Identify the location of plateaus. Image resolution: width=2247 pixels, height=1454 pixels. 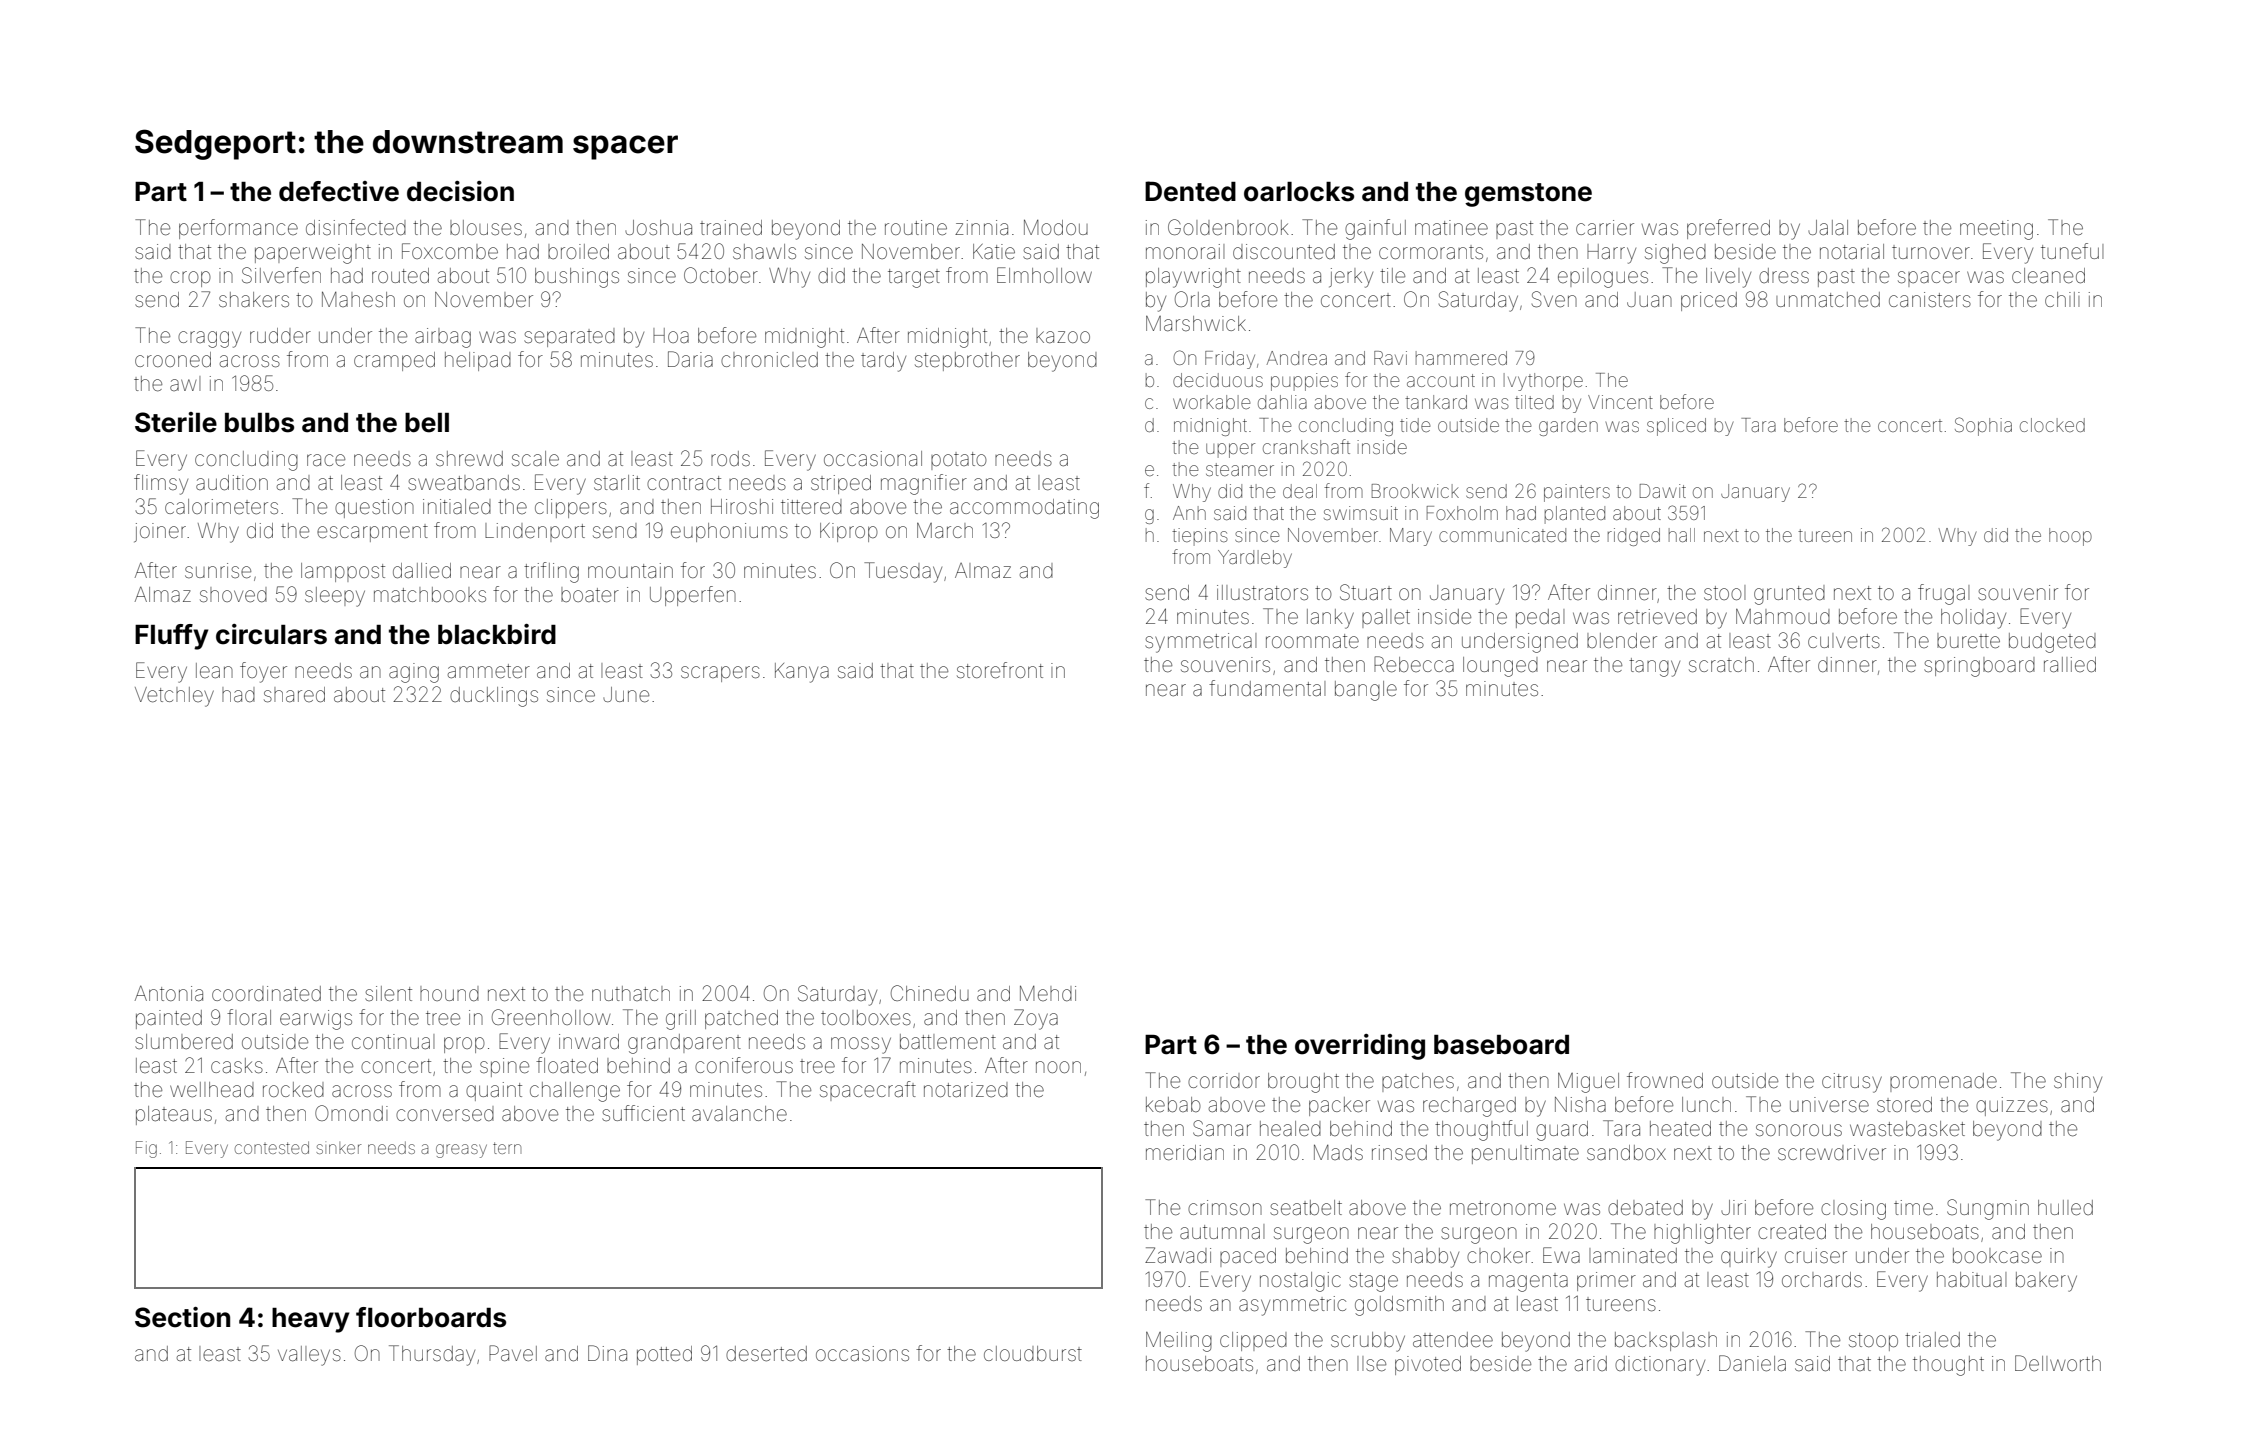
(174, 1115).
